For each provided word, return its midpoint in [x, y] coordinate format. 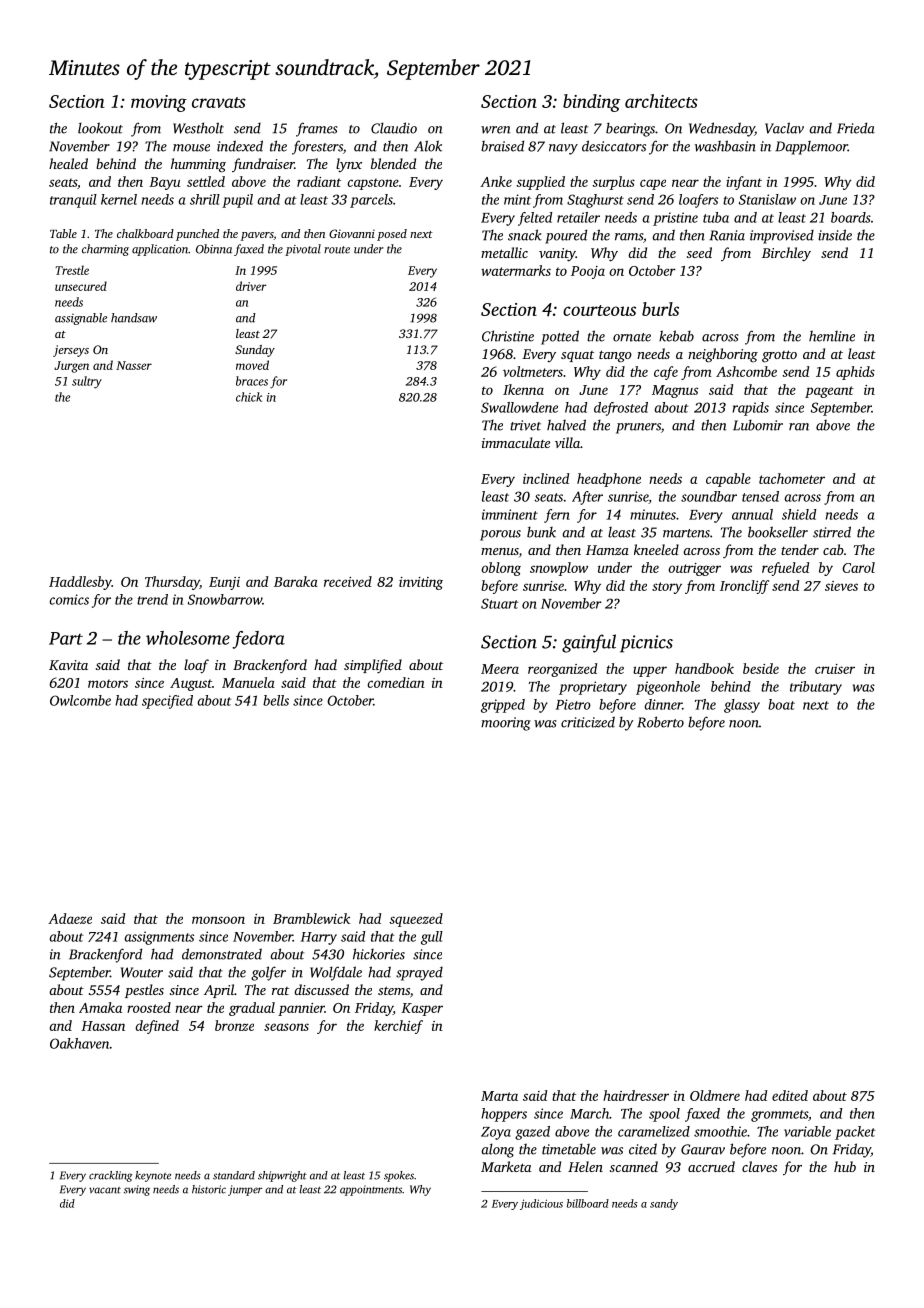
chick [249, 397]
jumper [245, 1190]
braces [252, 381]
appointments [371, 1190]
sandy [664, 1204]
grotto [779, 356]
